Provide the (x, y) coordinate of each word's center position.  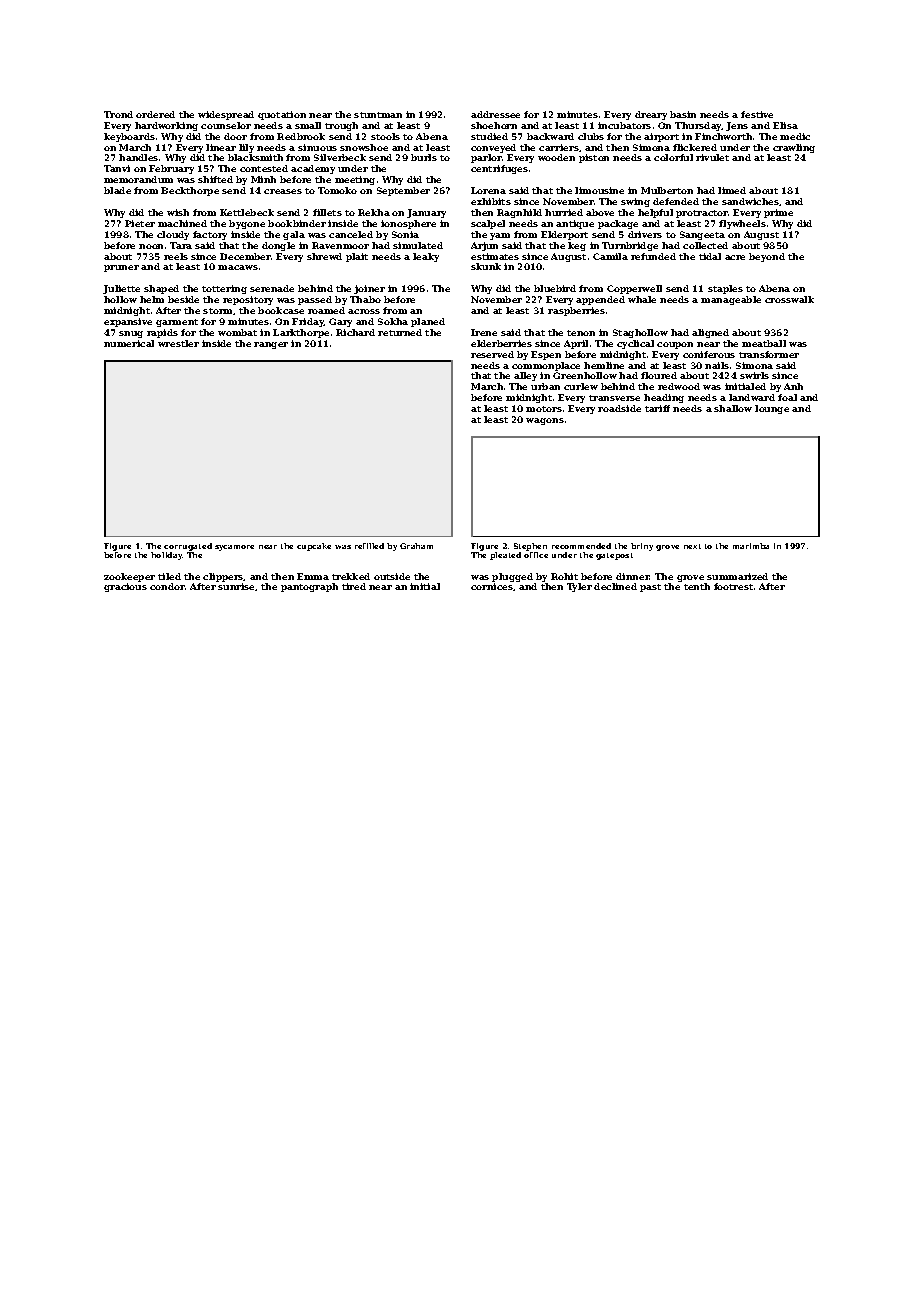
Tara (181, 245)
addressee (495, 114)
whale (642, 299)
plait (357, 257)
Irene (484, 332)
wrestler (178, 343)
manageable (731, 300)
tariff (657, 408)
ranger (271, 345)
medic (795, 136)
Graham (416, 546)
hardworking (166, 126)
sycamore (234, 548)
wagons (545, 421)
